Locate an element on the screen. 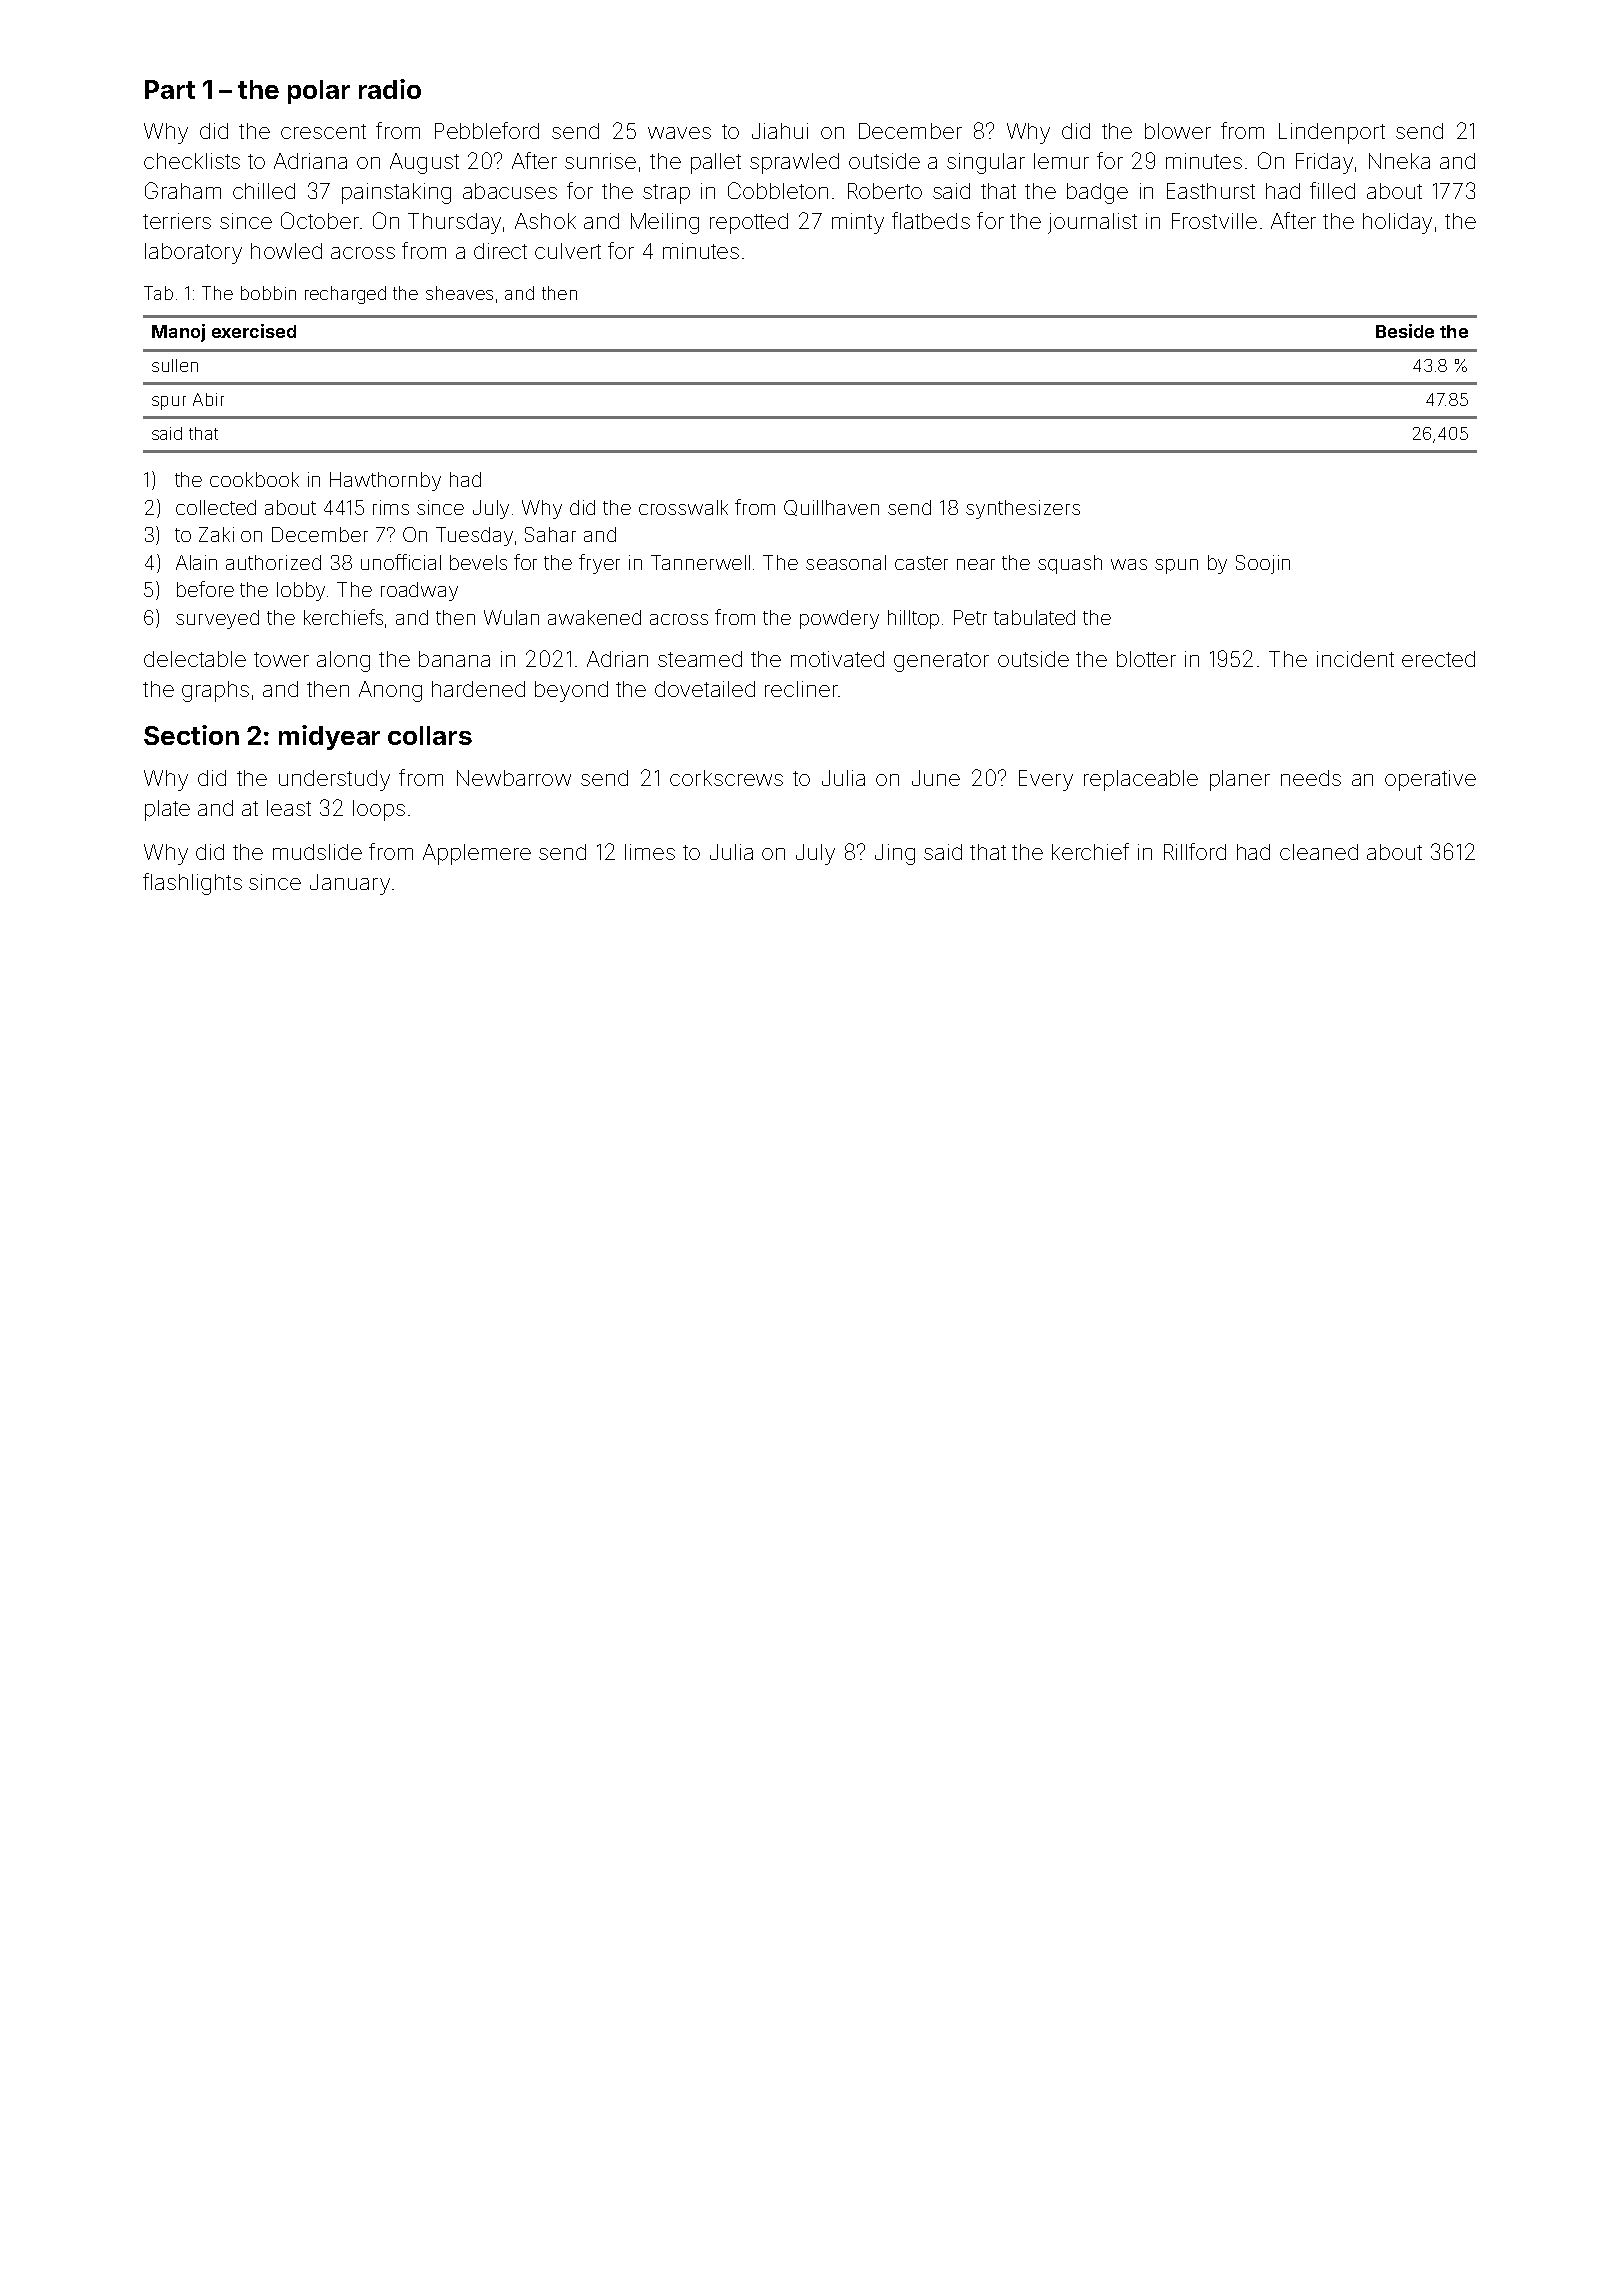  cleaned is located at coordinates (1319, 852).
